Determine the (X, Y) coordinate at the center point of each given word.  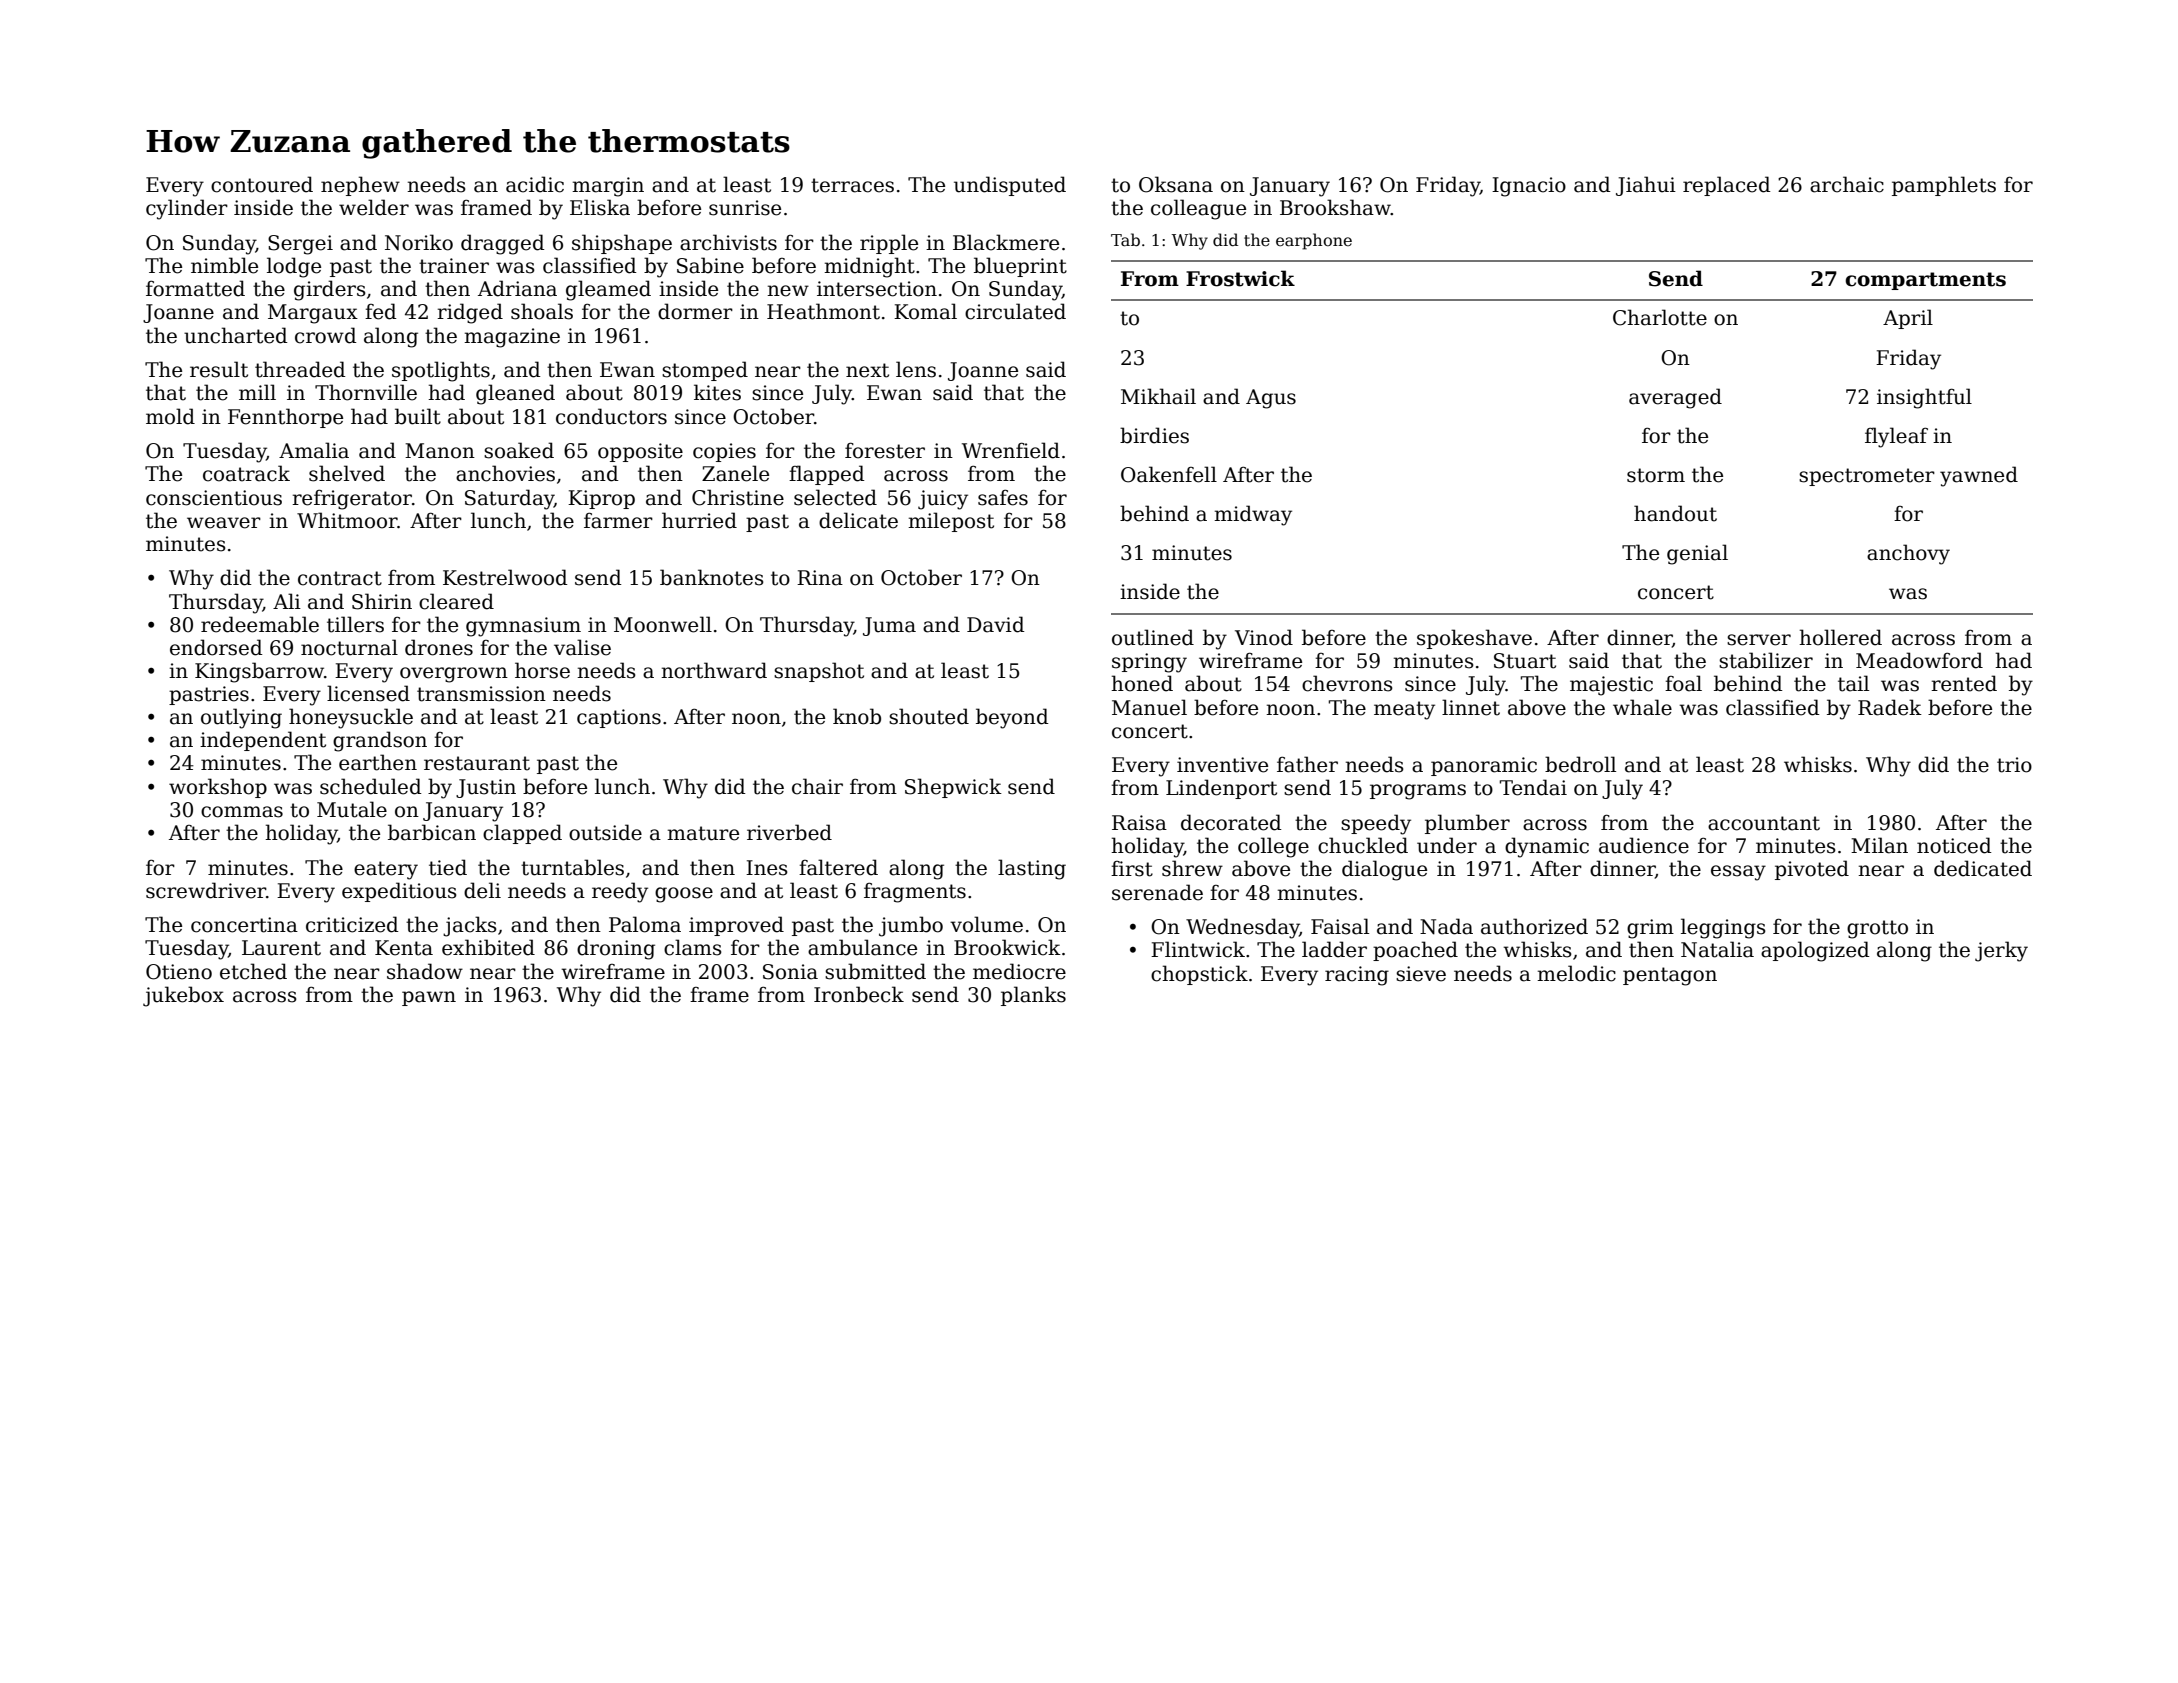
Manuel (1149, 707)
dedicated (1983, 868)
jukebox (183, 996)
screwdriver (206, 890)
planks (1033, 996)
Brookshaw (1335, 207)
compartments (1925, 281)
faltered (838, 867)
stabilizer (1766, 660)
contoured (262, 184)
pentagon (1670, 976)
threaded (300, 369)
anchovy (1908, 554)
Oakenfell (1169, 474)
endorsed (216, 647)
